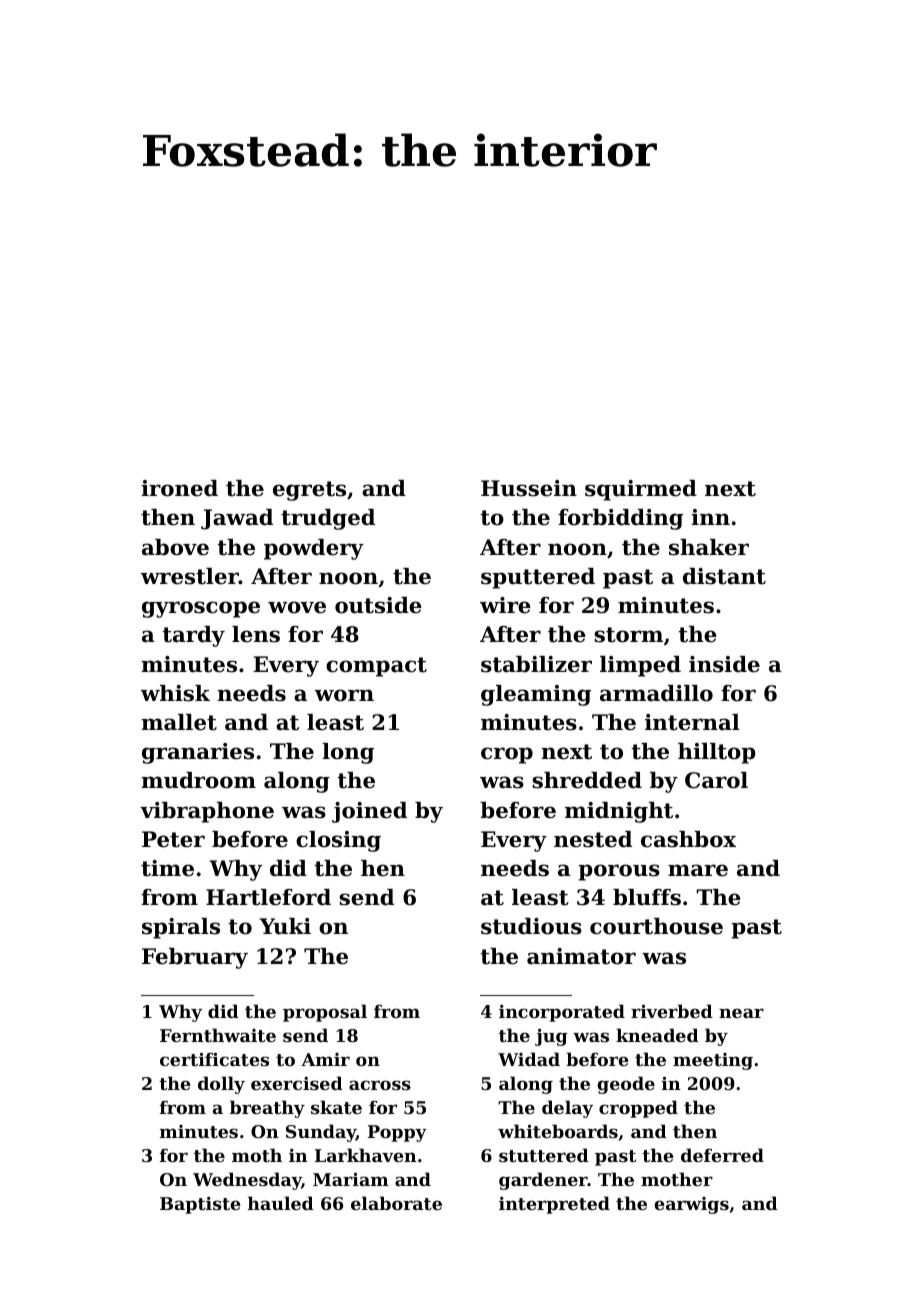 The image size is (924, 1314). I want to click on animator, so click(581, 956).
